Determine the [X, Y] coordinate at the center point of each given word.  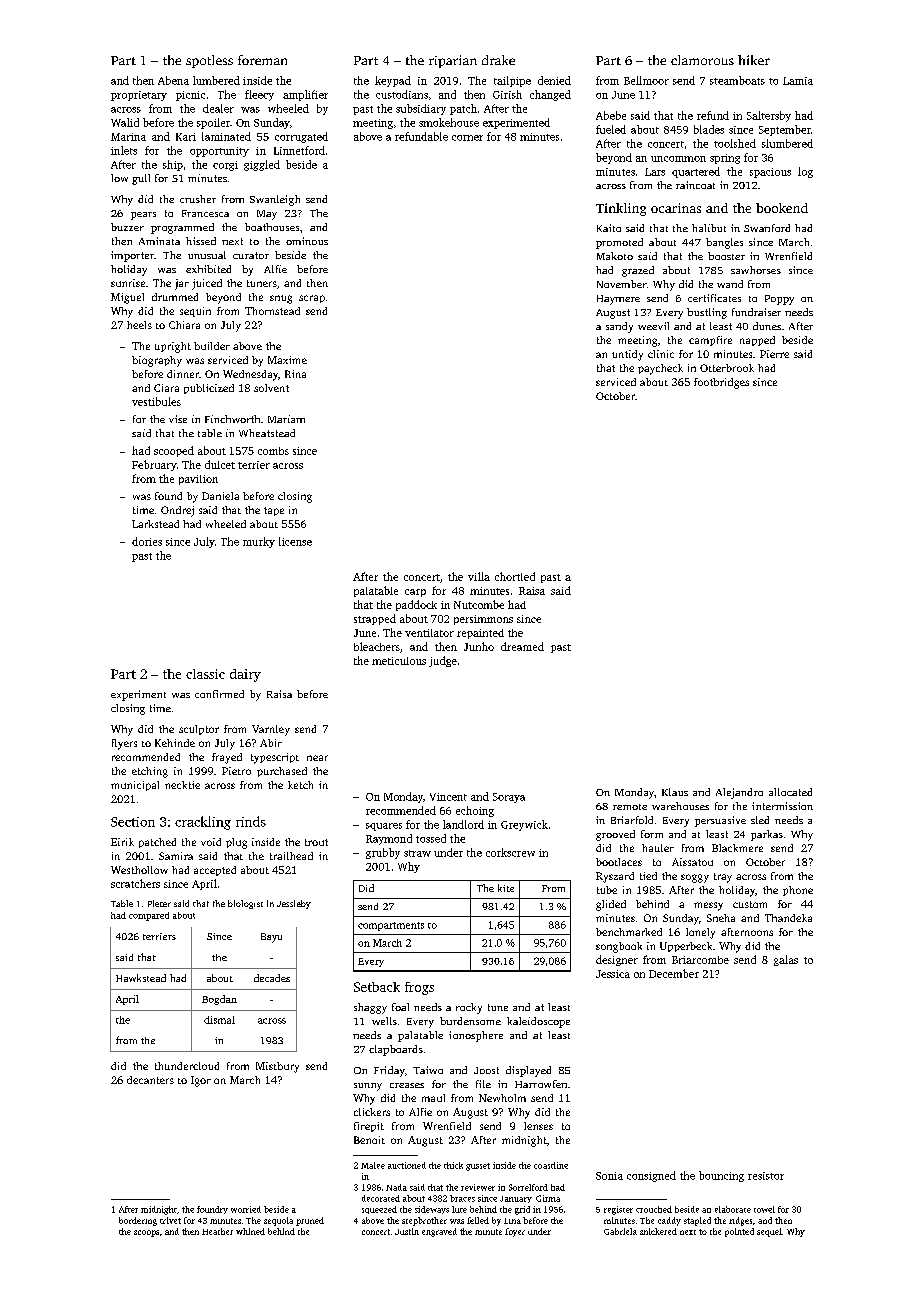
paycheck [660, 369]
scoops [146, 1233]
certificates [714, 298]
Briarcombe [700, 960]
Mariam [286, 419]
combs [273, 451]
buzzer [127, 227]
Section [133, 822]
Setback [377, 987]
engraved [439, 1232]
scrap [312, 299]
